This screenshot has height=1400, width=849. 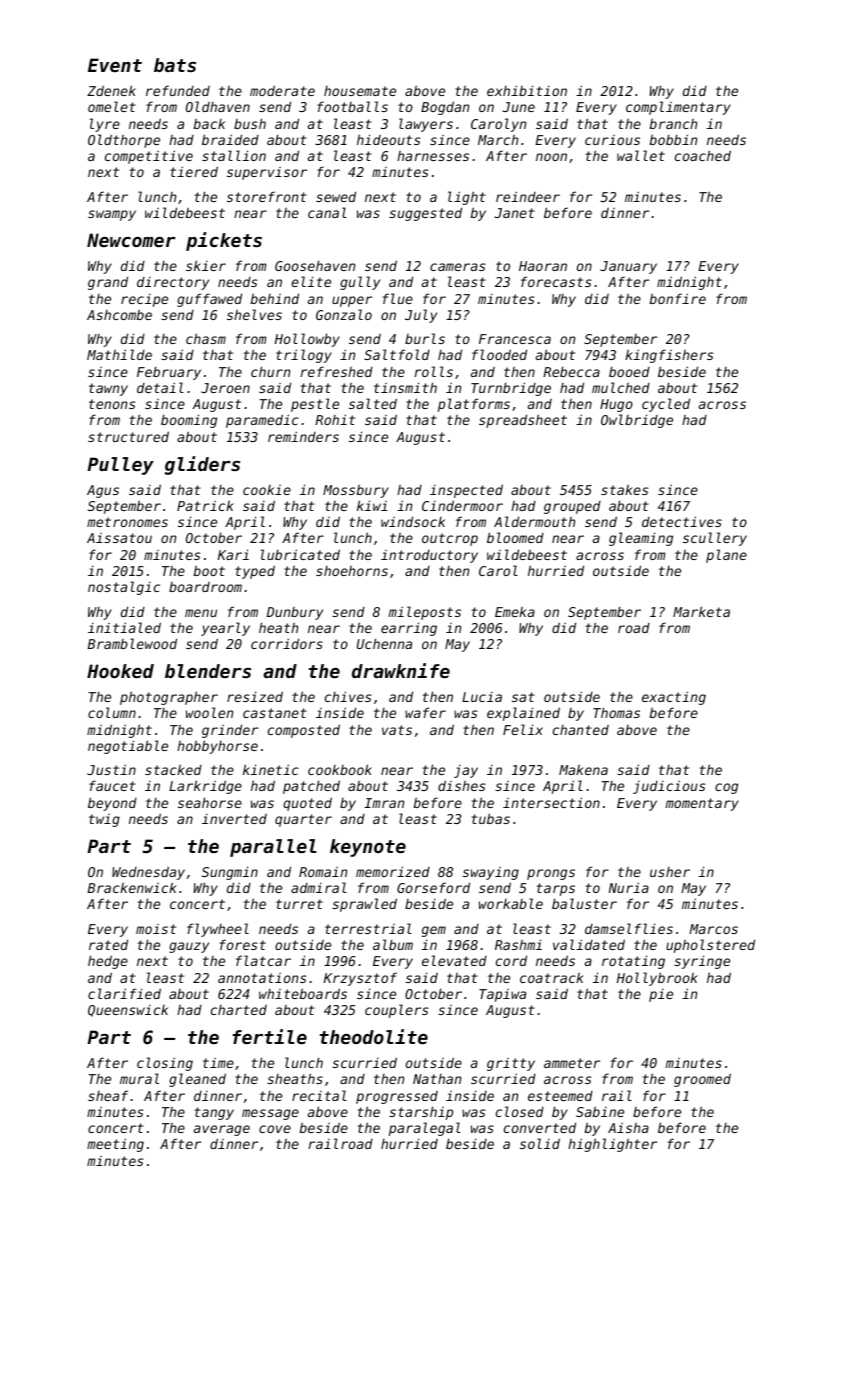 I want to click on Aisha, so click(x=628, y=1128).
